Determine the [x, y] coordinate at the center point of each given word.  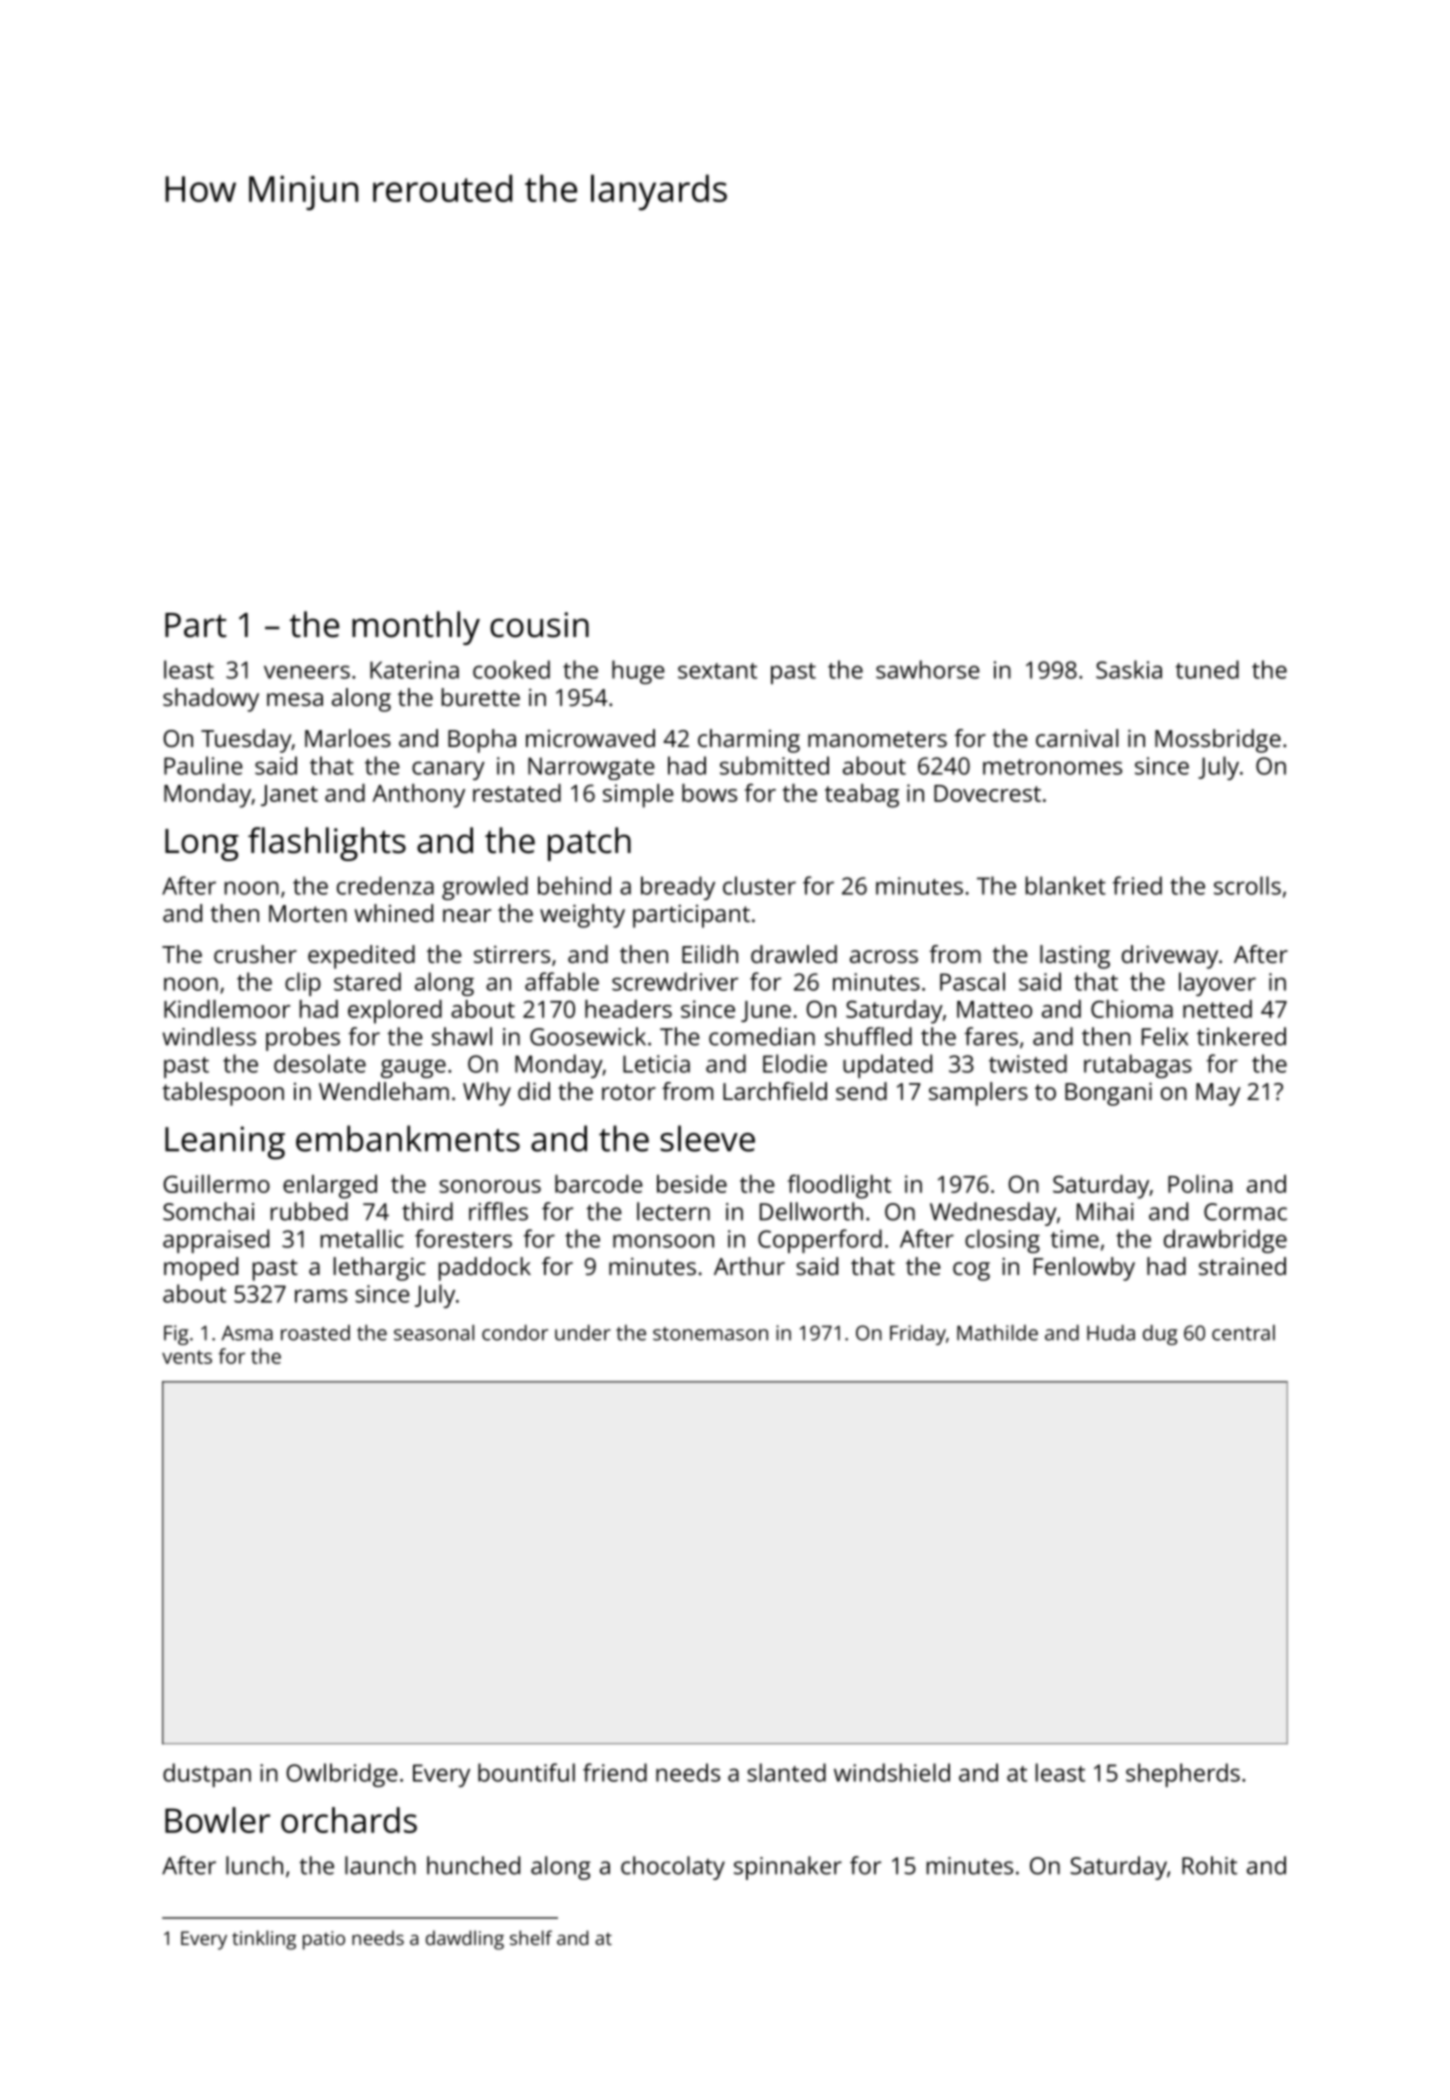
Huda [1111, 1333]
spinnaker [788, 1868]
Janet [289, 795]
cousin [539, 625]
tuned [1207, 669]
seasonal [434, 1333]
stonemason [710, 1334]
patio [324, 1940]
